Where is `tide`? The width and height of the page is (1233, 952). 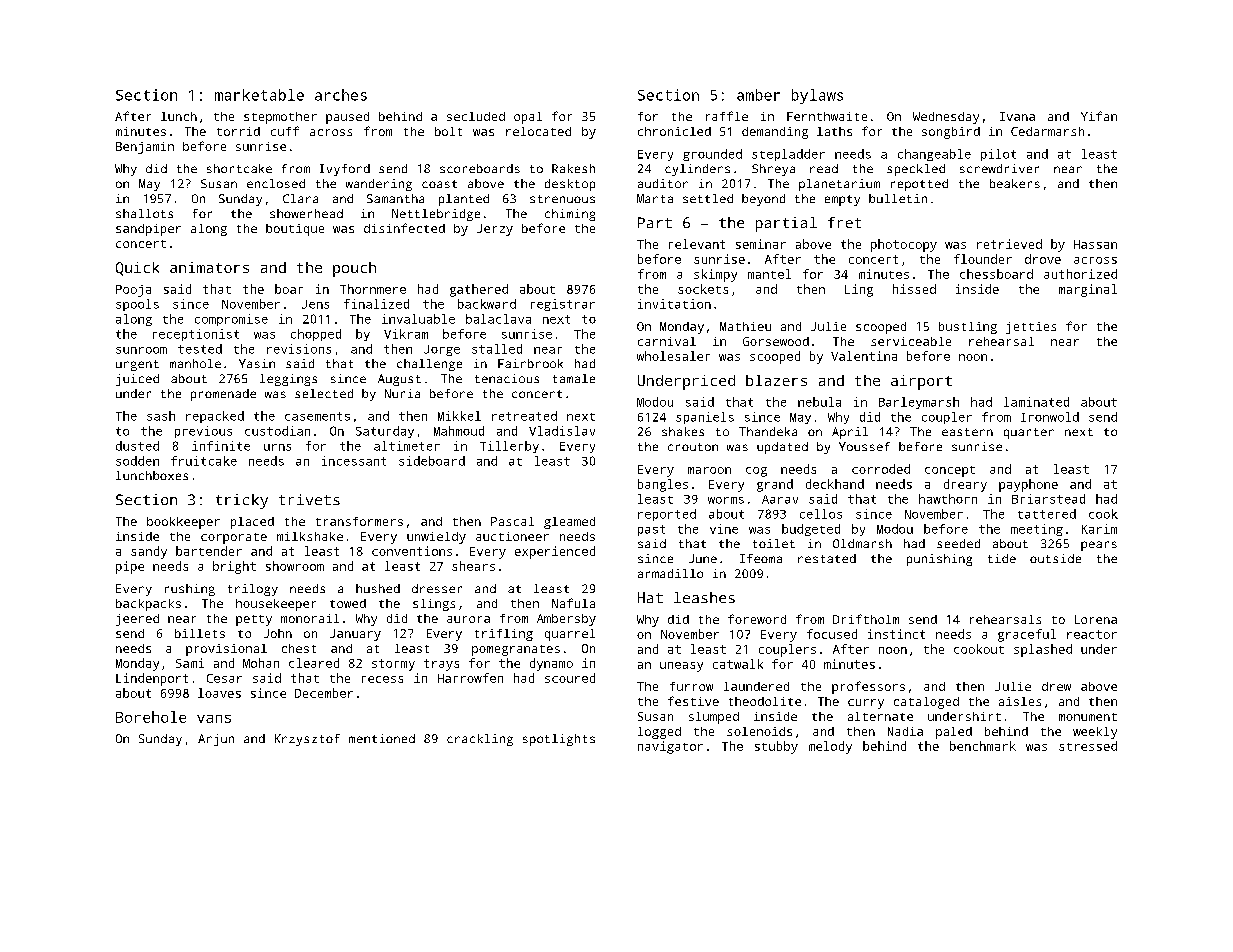
tide is located at coordinates (1002, 558).
